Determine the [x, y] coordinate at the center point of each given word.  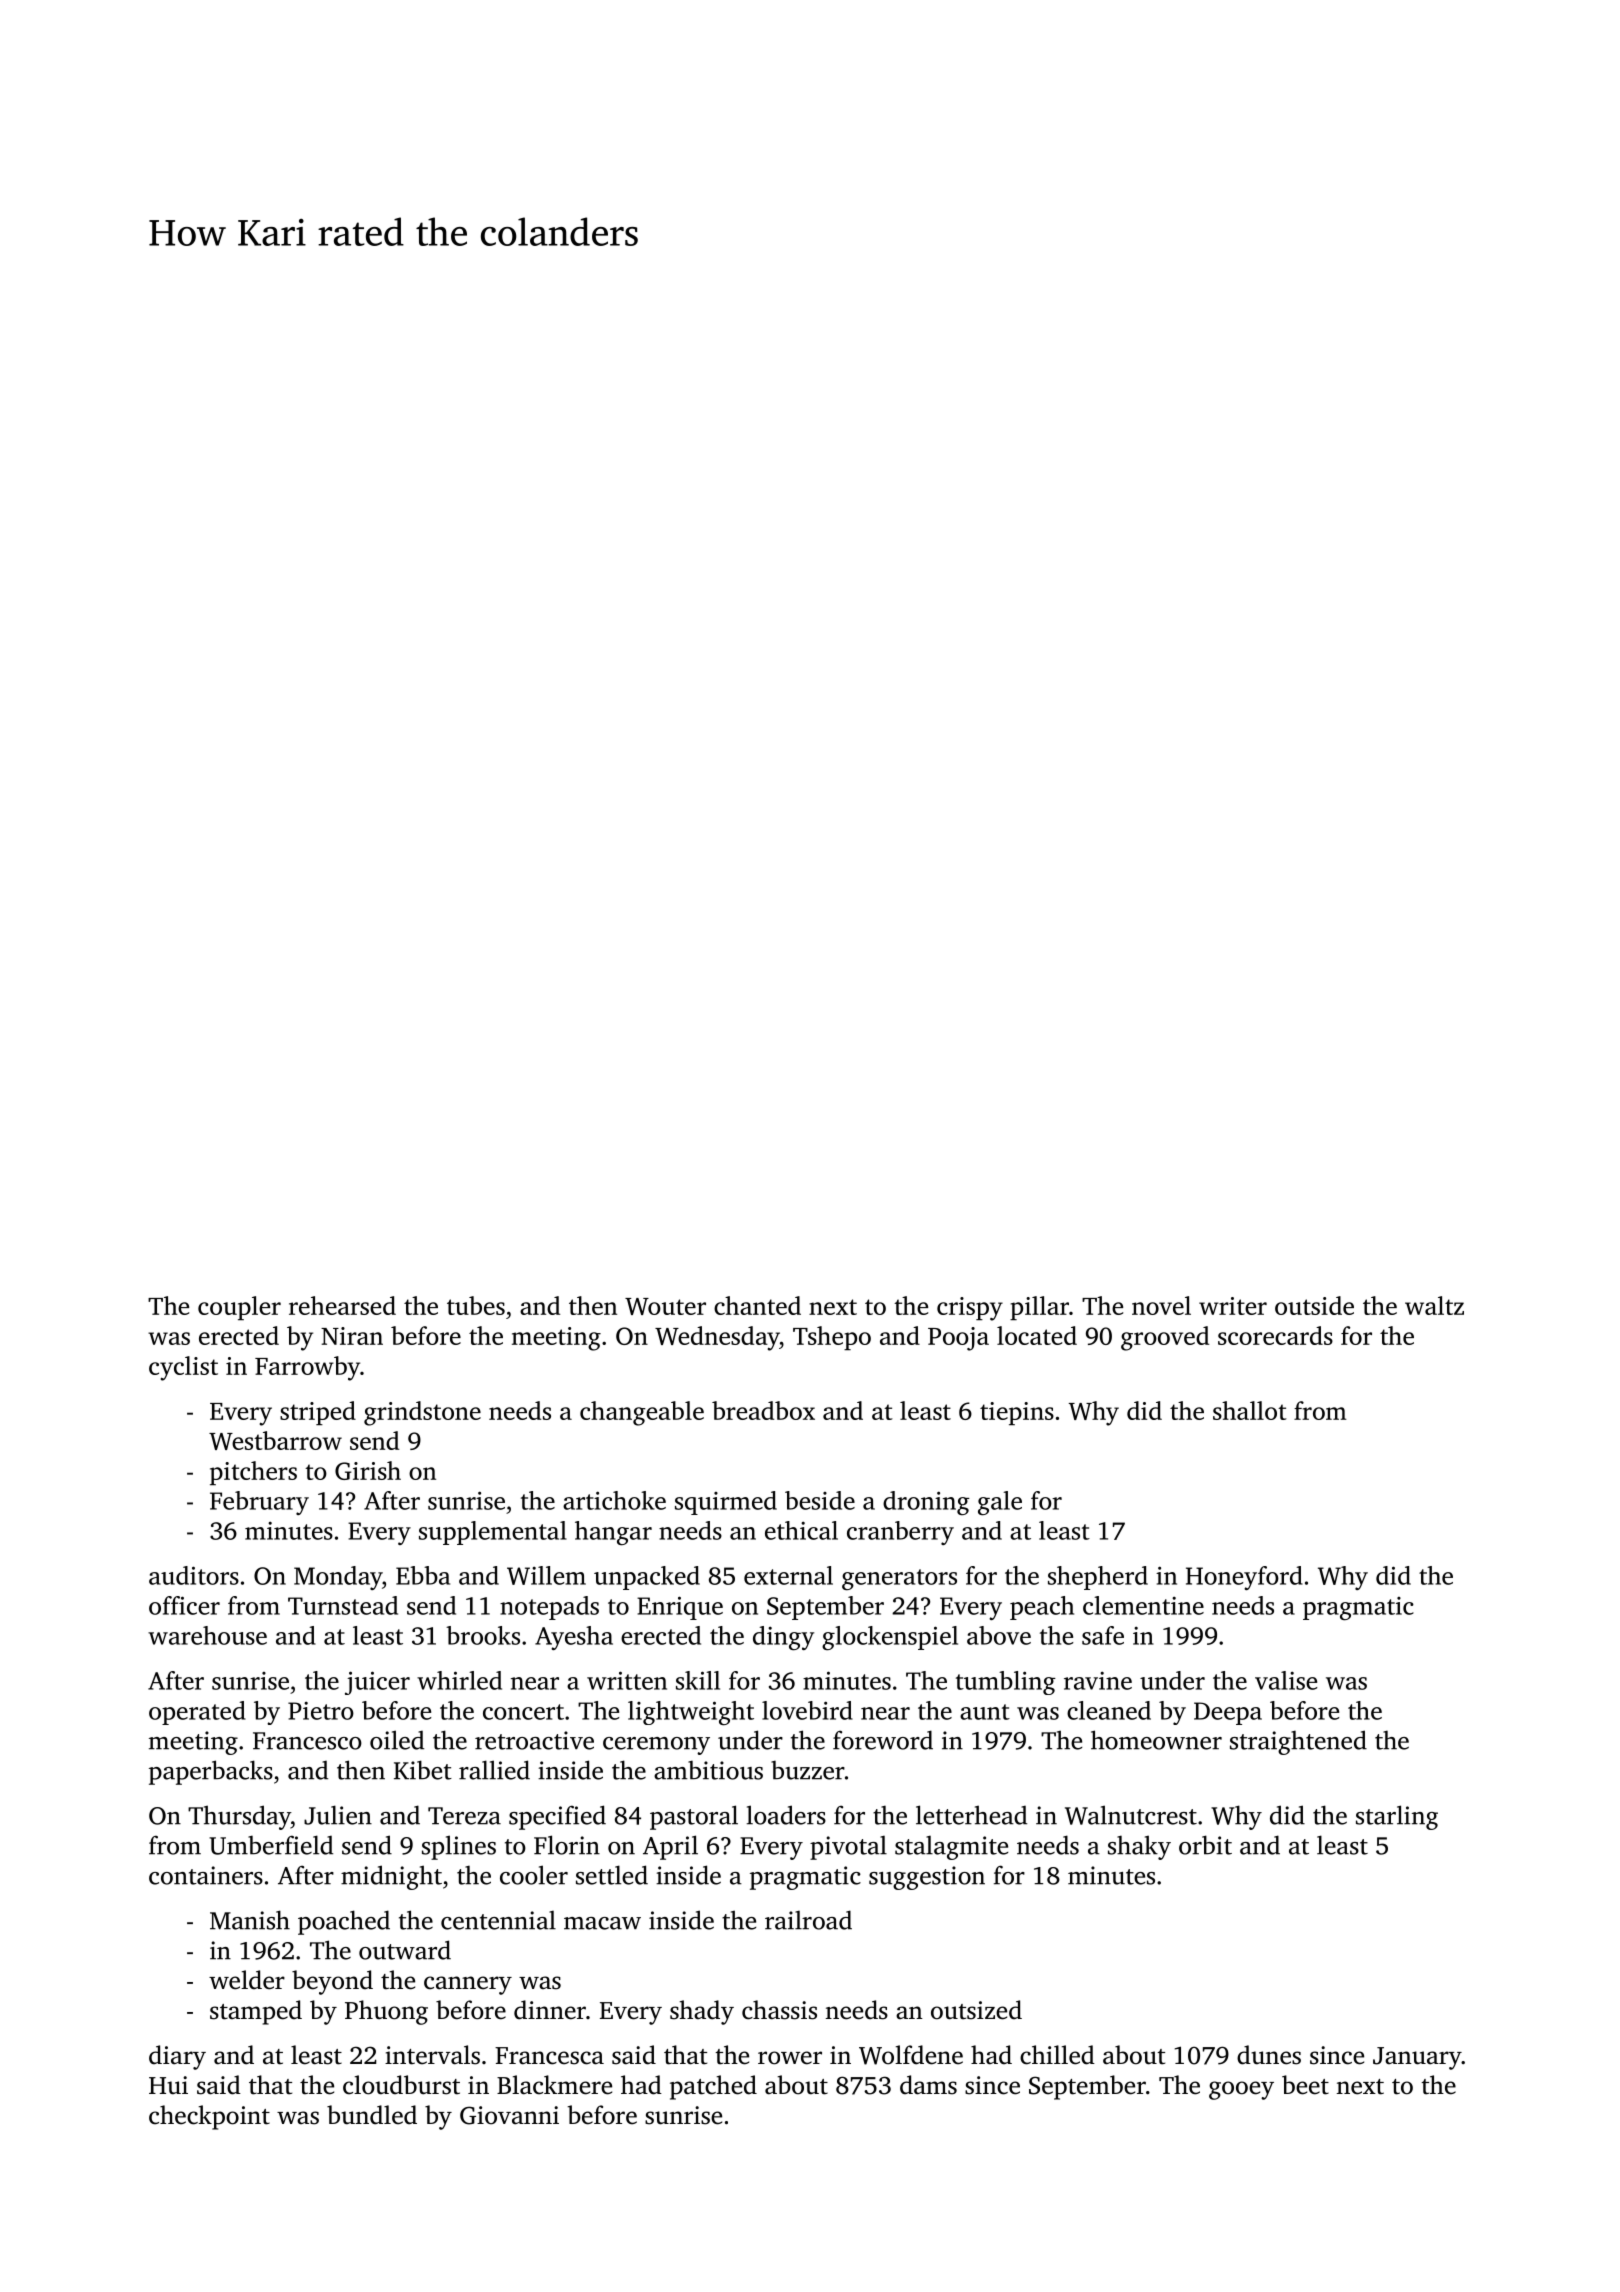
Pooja [958, 1339]
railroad [808, 1920]
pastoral [694, 1817]
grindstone [422, 1413]
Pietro [321, 1710]
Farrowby [307, 1368]
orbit [1205, 1845]
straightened [1298, 1742]
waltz [1434, 1305]
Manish [250, 1920]
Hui [168, 2085]
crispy [970, 1309]
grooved [1165, 1338]
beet [1305, 2085]
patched [713, 2087]
